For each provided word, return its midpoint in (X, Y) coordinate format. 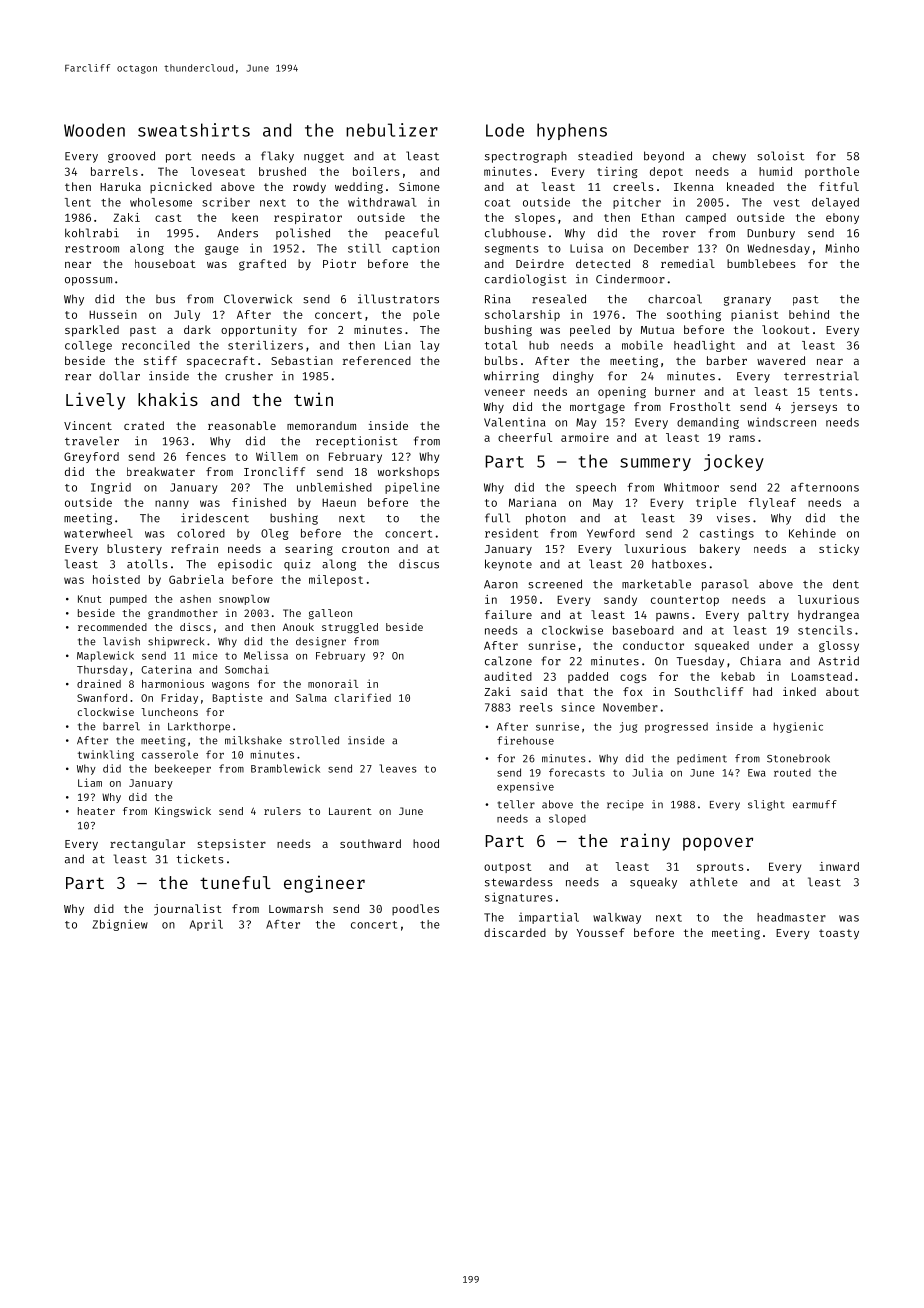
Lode (505, 130)
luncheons (169, 712)
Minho (842, 248)
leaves (398, 768)
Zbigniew (120, 925)
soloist (781, 156)
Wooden (94, 130)
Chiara (760, 661)
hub (539, 345)
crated (144, 425)
